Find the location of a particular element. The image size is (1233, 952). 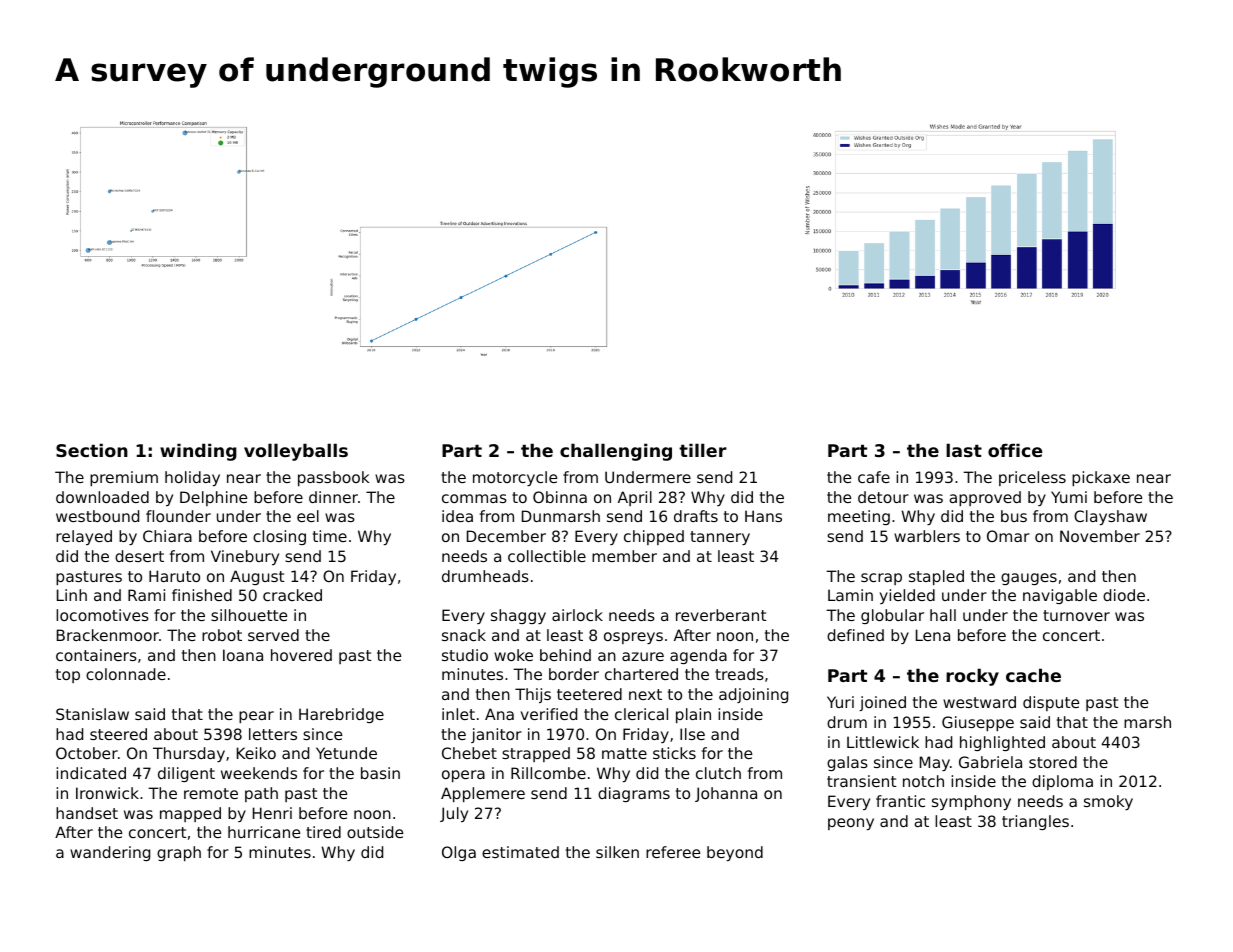

westbound is located at coordinates (97, 516).
